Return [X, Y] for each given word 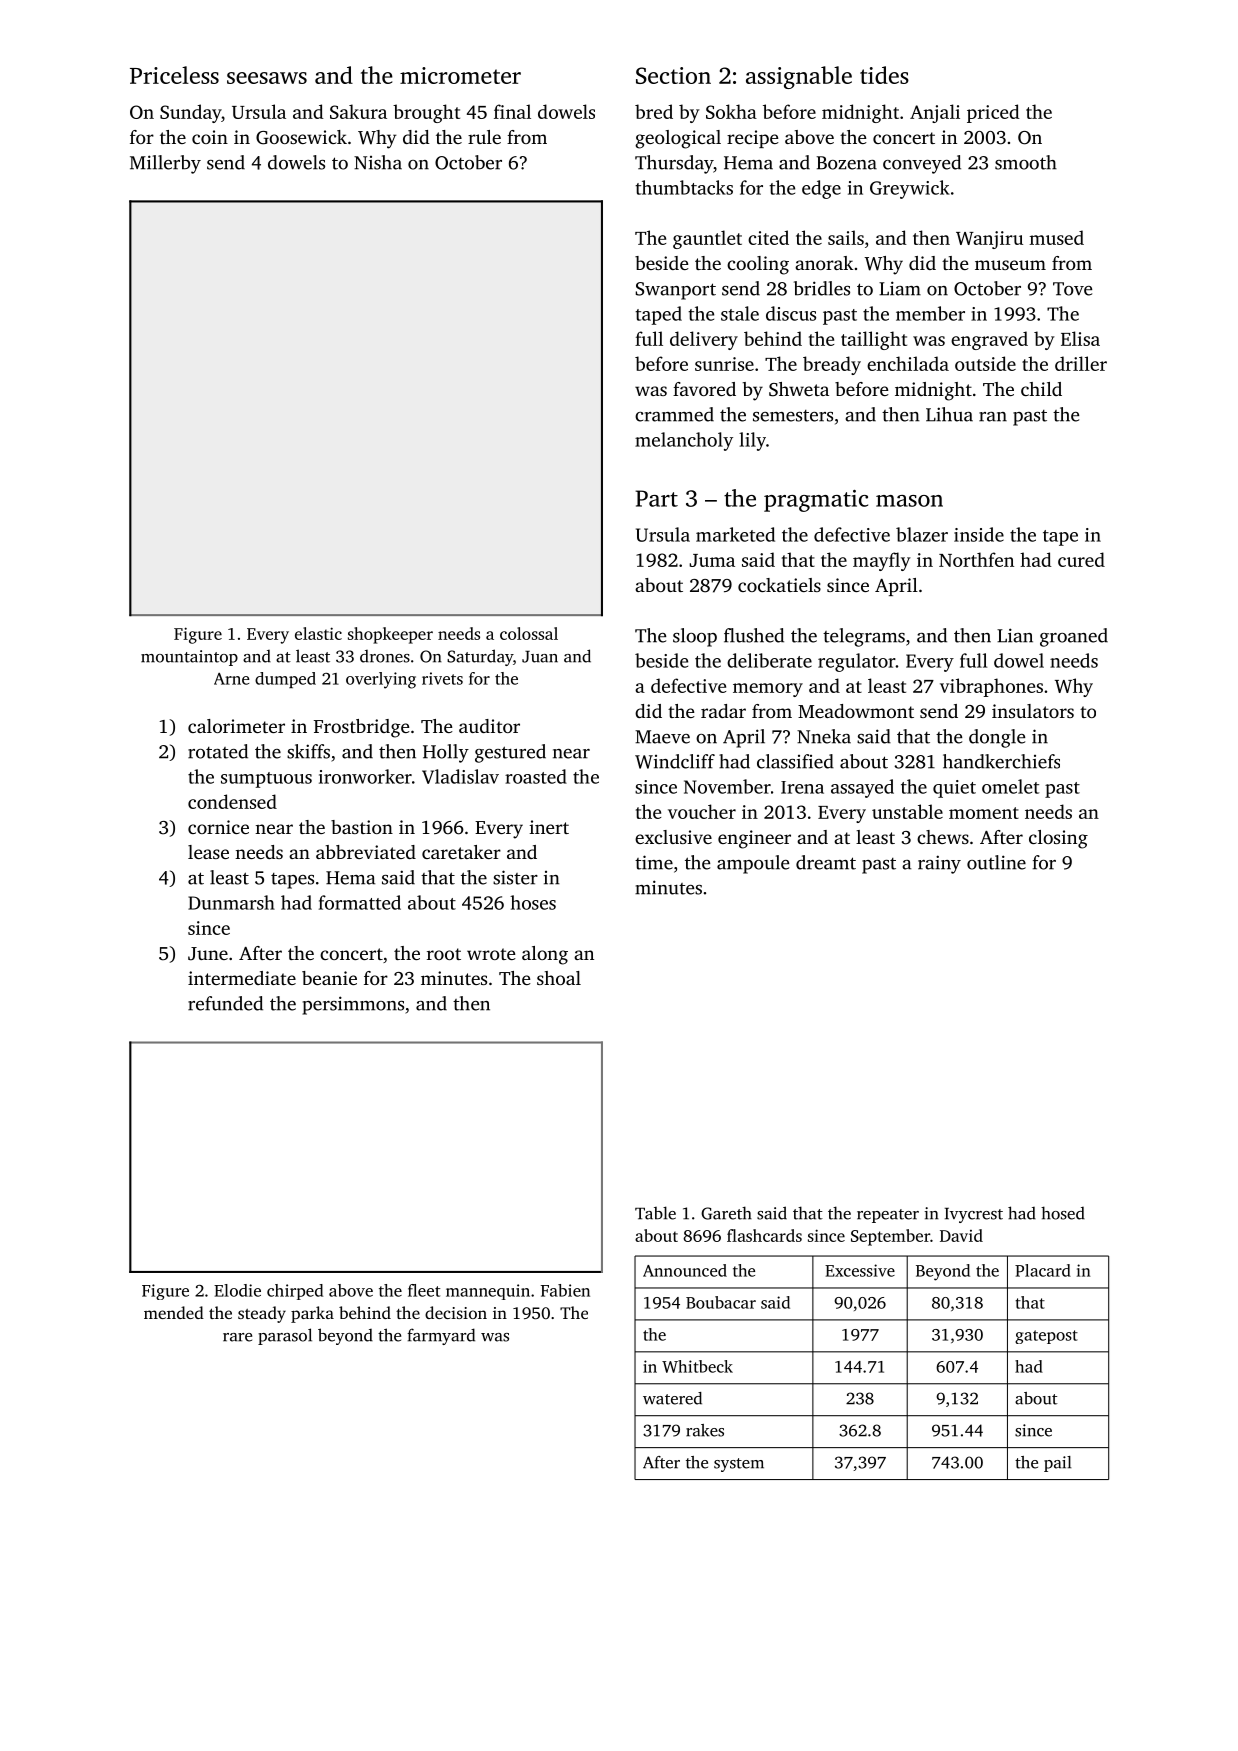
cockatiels [779, 585]
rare [237, 1337]
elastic [318, 633]
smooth [1026, 162]
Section [673, 75]
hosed [1063, 1213]
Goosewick [301, 137]
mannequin [488, 1292]
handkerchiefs [1001, 761]
